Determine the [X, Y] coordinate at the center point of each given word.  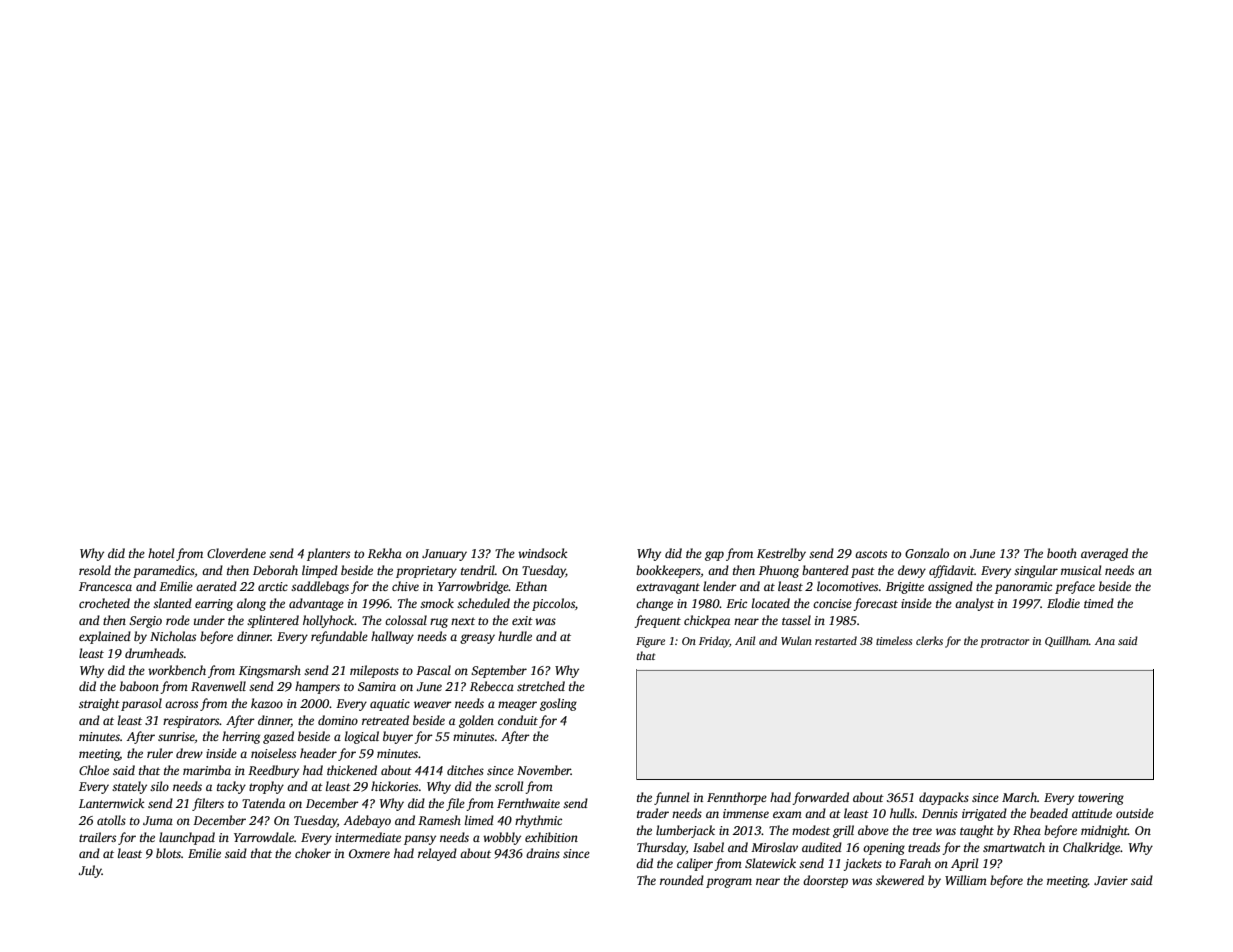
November [544, 770]
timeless [894, 640]
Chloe [94, 770]
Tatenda [263, 803]
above [873, 830]
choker [313, 853]
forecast [875, 604]
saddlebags [320, 587]
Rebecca [492, 686]
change [654, 604]
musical [1081, 570]
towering [1101, 799]
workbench [177, 670]
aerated [216, 586]
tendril [478, 570]
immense [746, 813]
